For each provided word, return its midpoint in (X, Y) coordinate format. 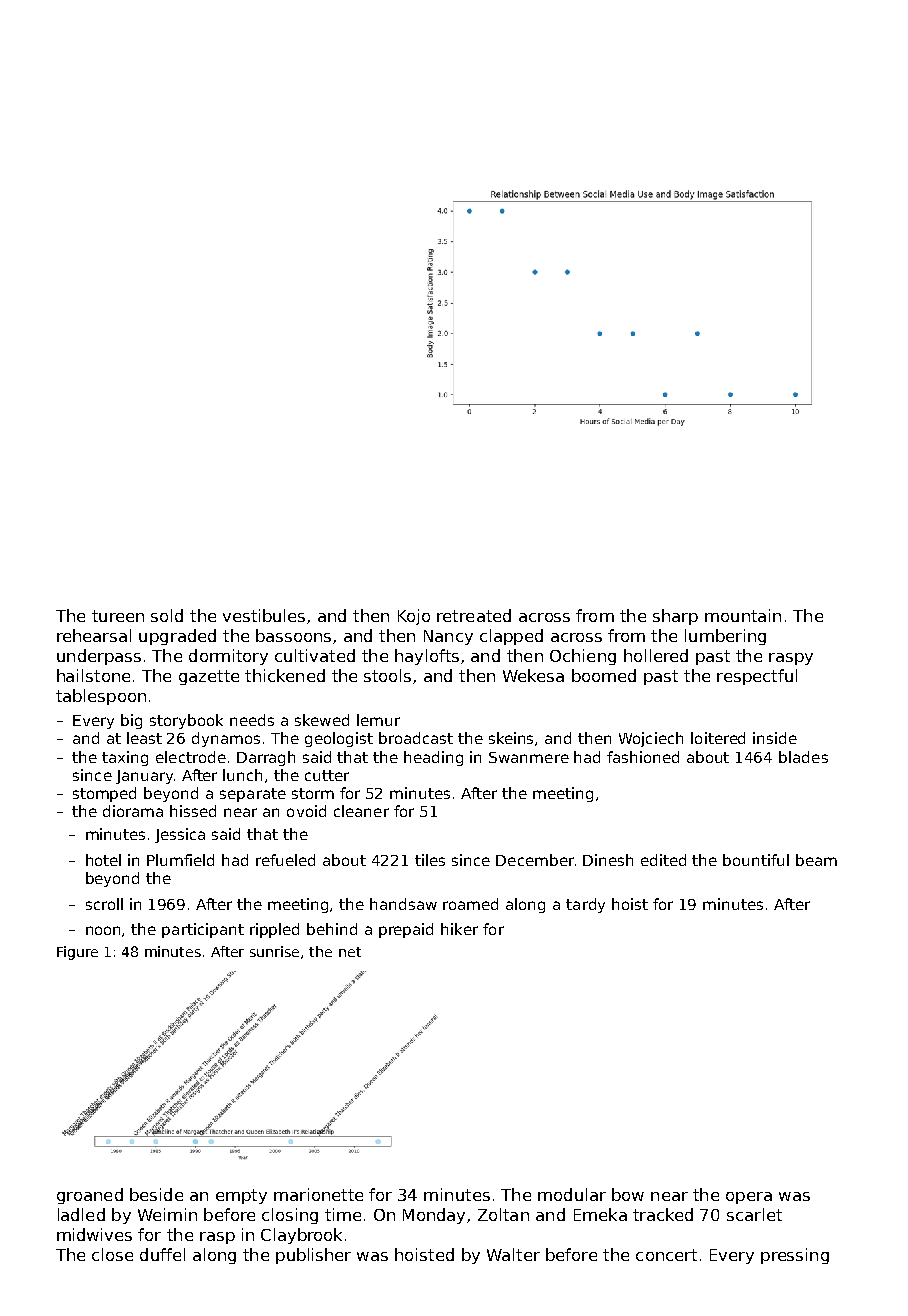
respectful (757, 677)
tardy (585, 905)
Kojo (414, 617)
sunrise (274, 951)
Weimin (167, 1214)
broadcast (416, 738)
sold (167, 615)
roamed (470, 904)
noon (103, 930)
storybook (186, 721)
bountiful (756, 860)
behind (332, 929)
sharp (675, 617)
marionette (318, 1194)
